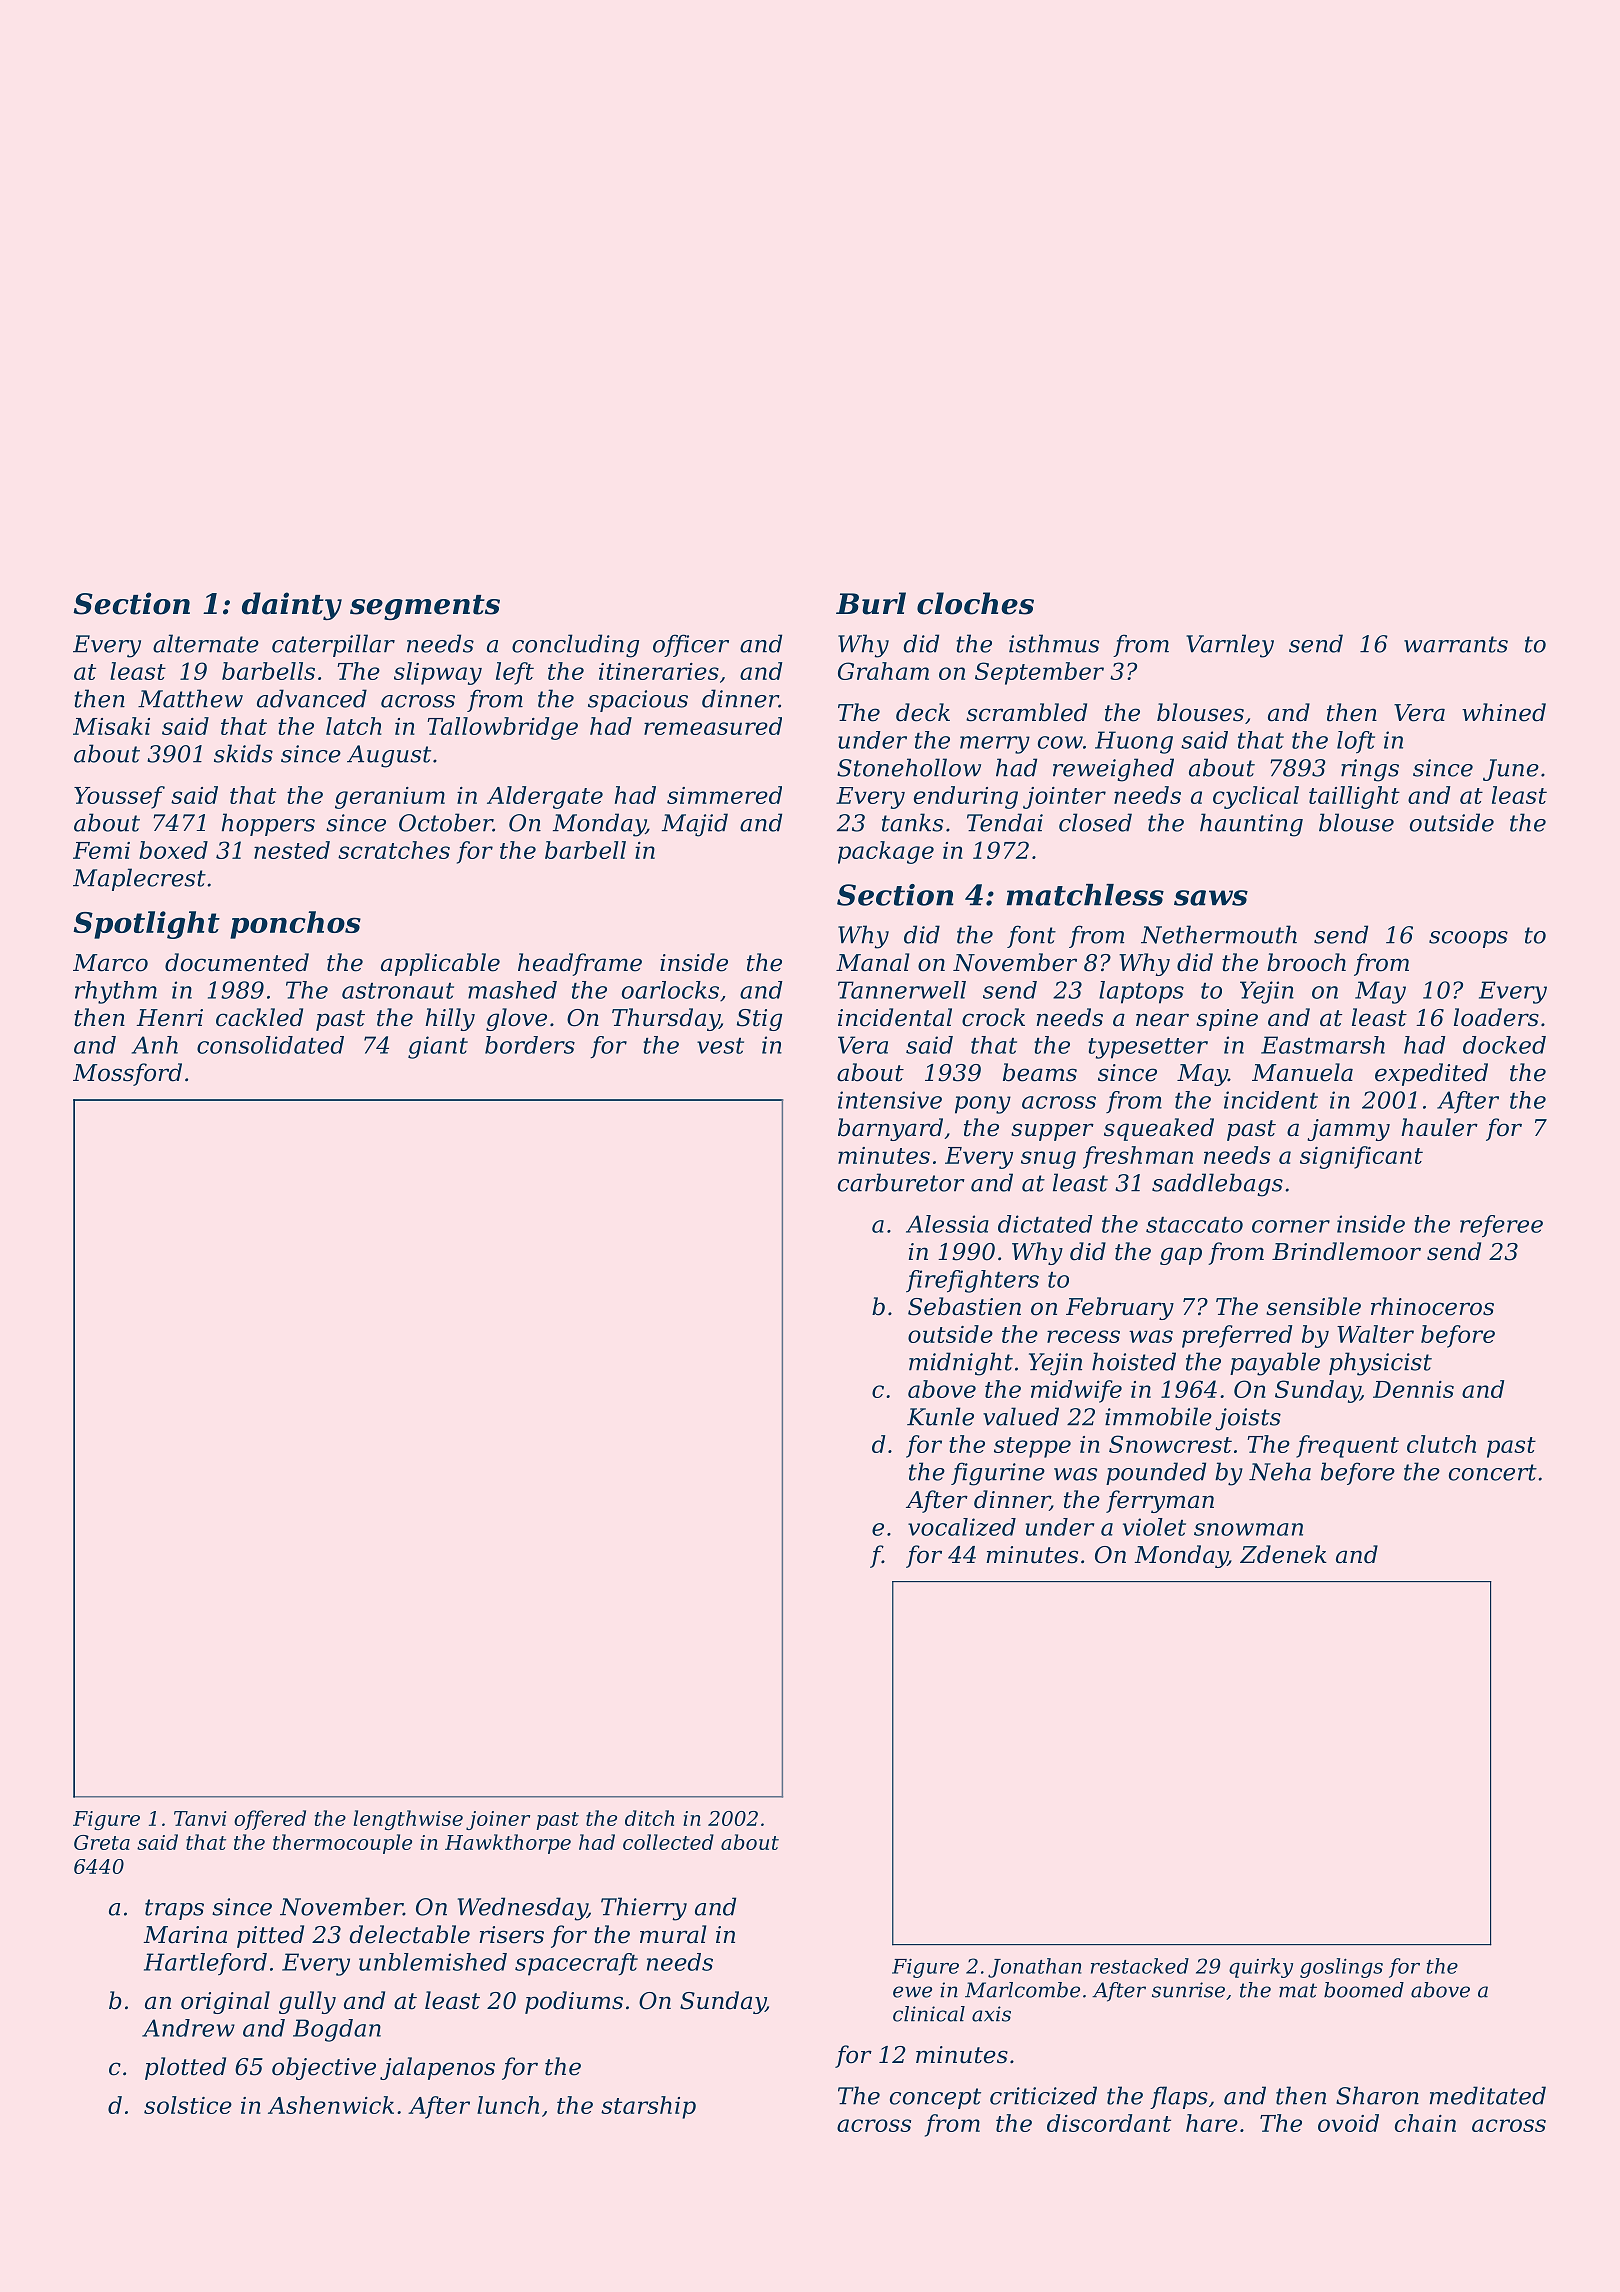 The image size is (1620, 2292). I want to click on Ashenwick, so click(331, 2105).
